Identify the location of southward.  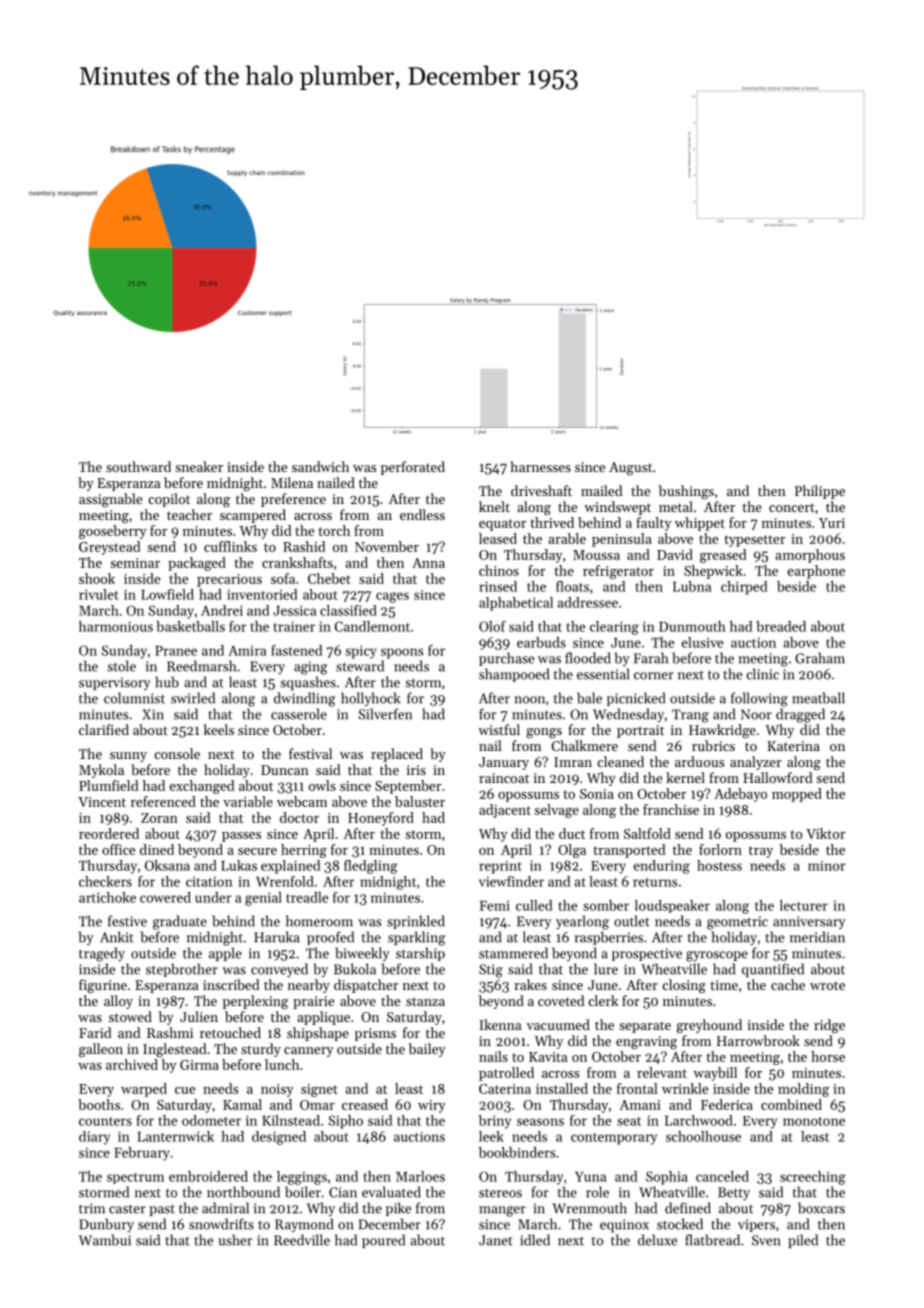
(138, 466).
